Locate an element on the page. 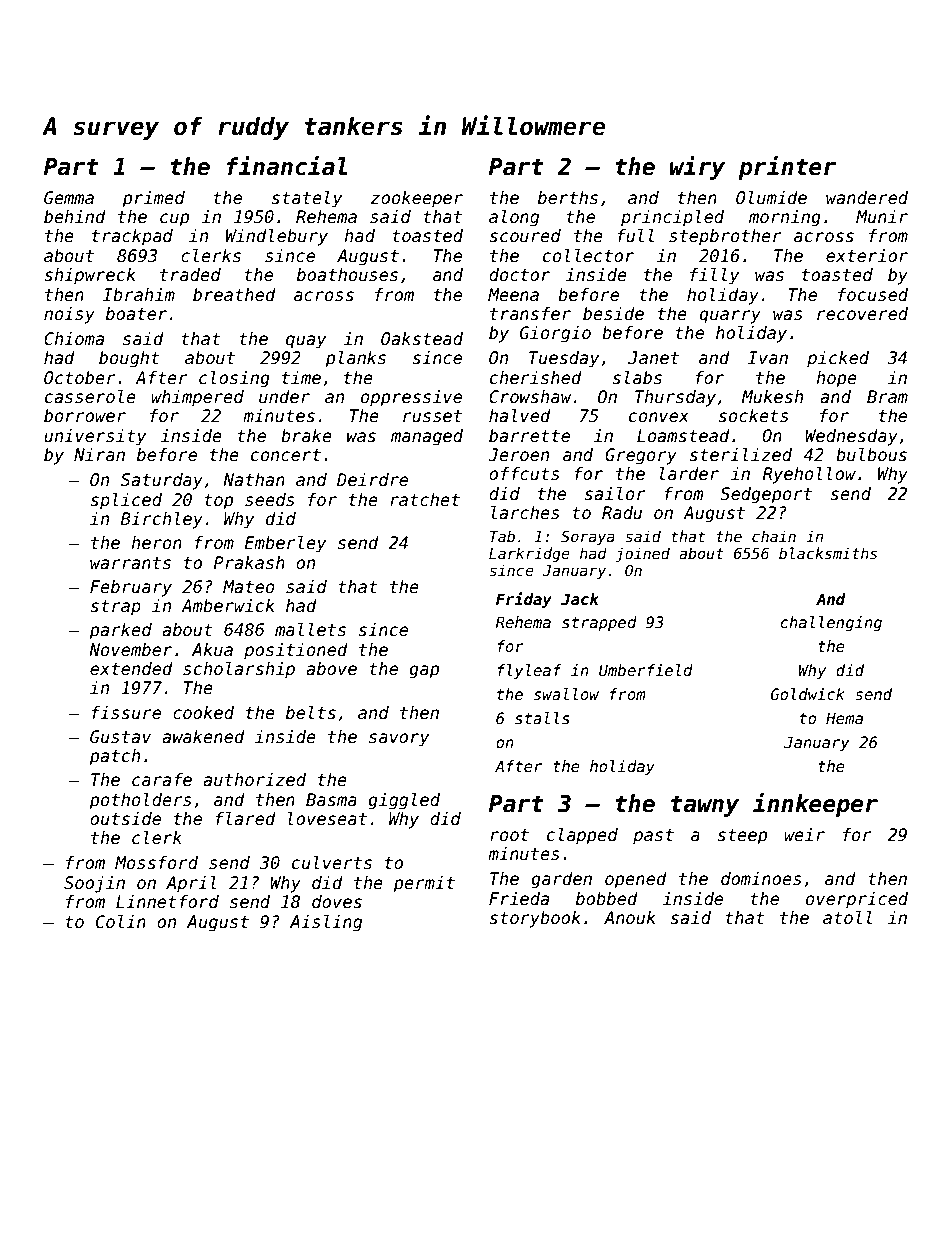  wiry is located at coordinates (697, 168).
